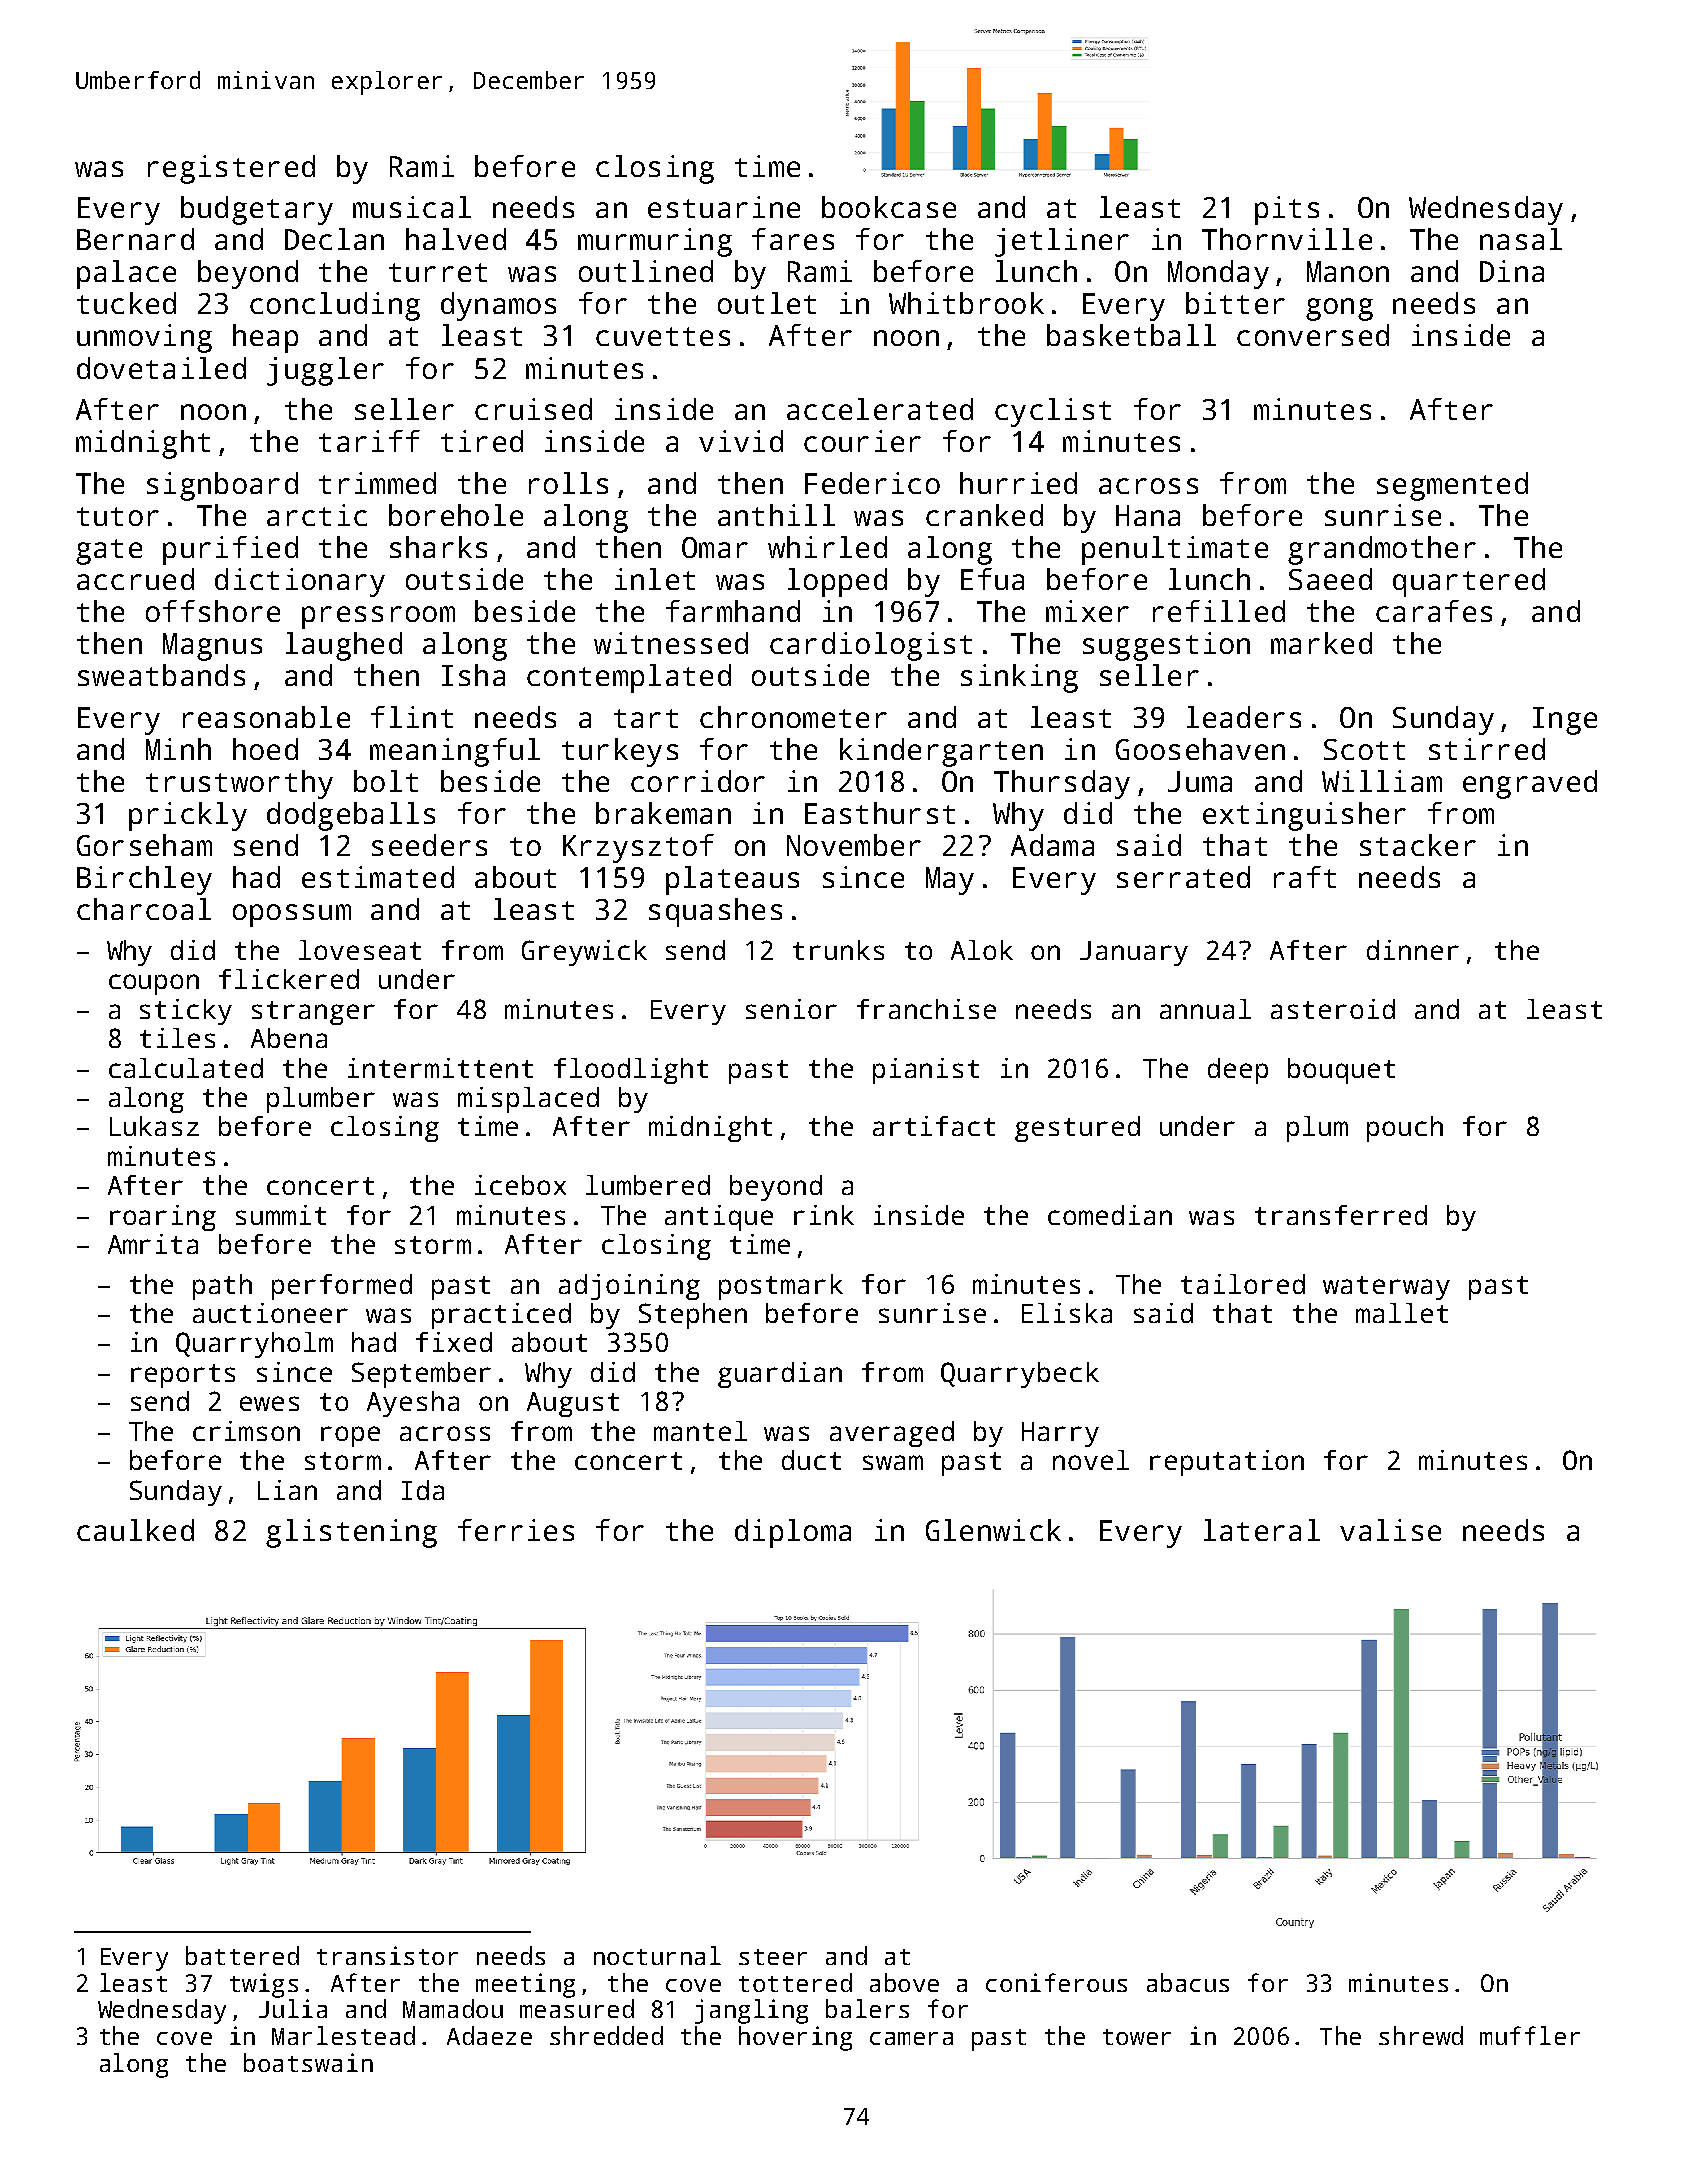 The image size is (1683, 2178). Describe the element at coordinates (1390, 1530) in the screenshot. I see `valise` at that location.
